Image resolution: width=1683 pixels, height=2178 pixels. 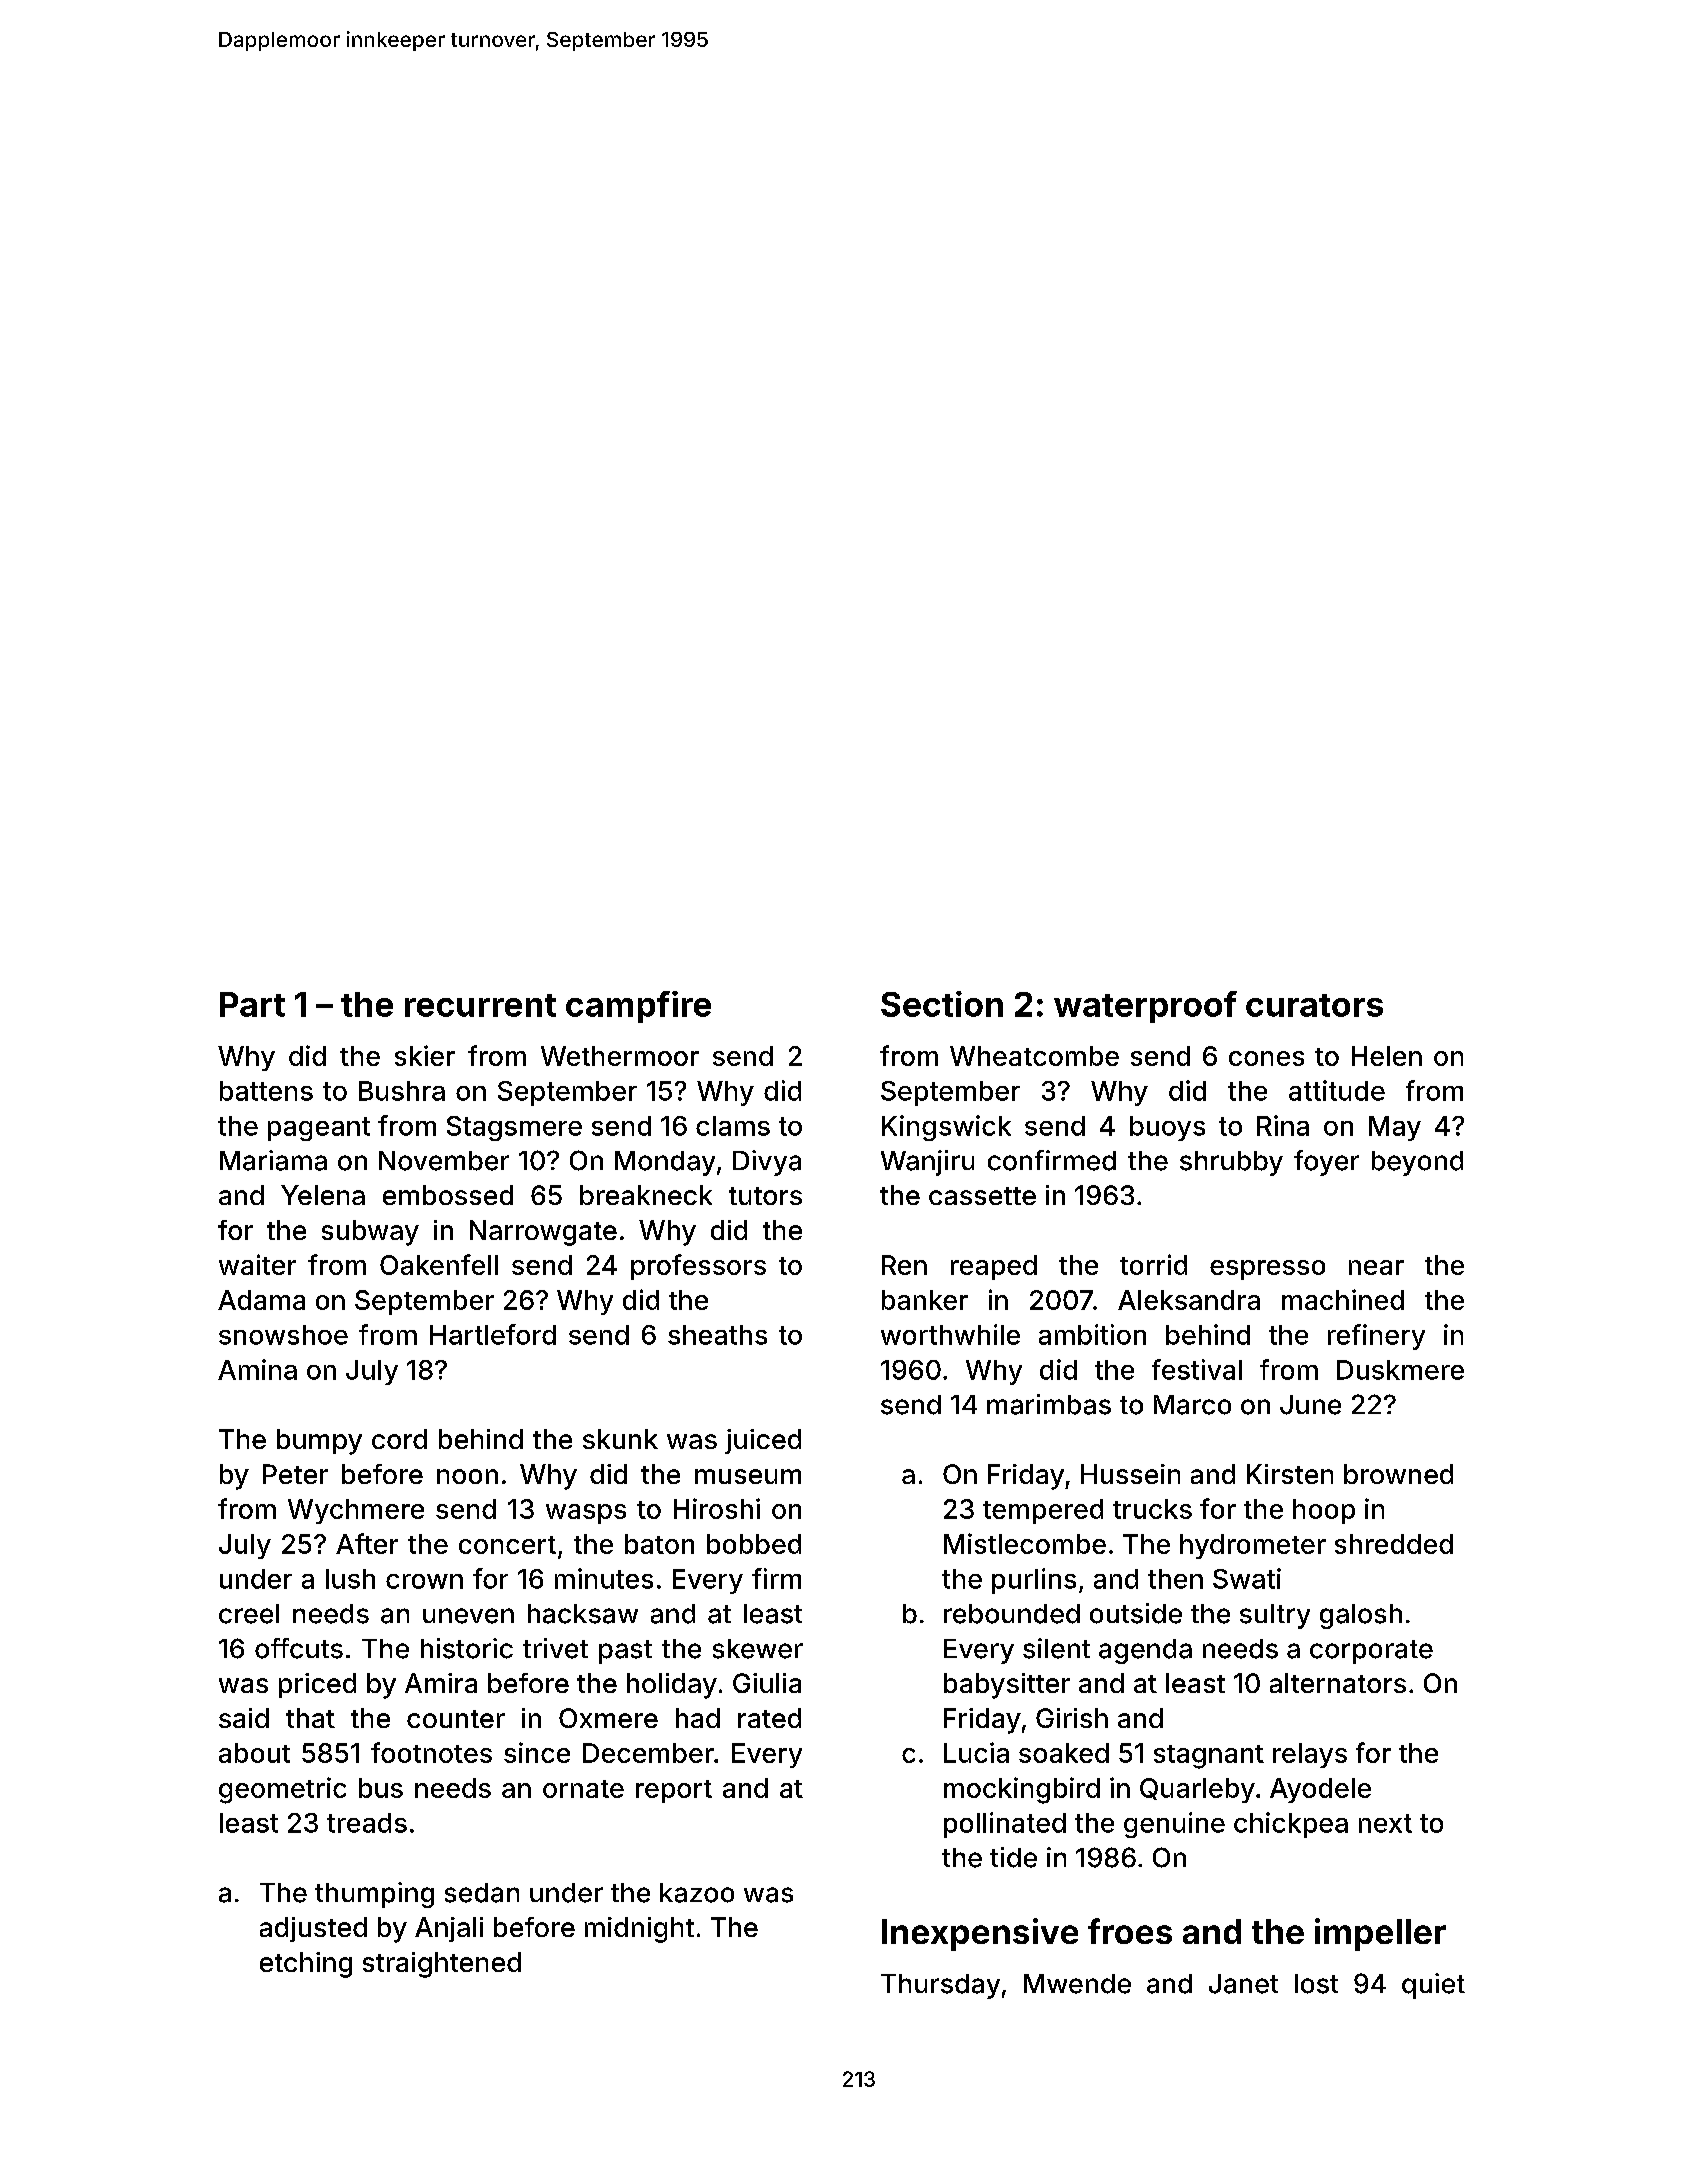 I want to click on hoop, so click(x=1324, y=1511).
